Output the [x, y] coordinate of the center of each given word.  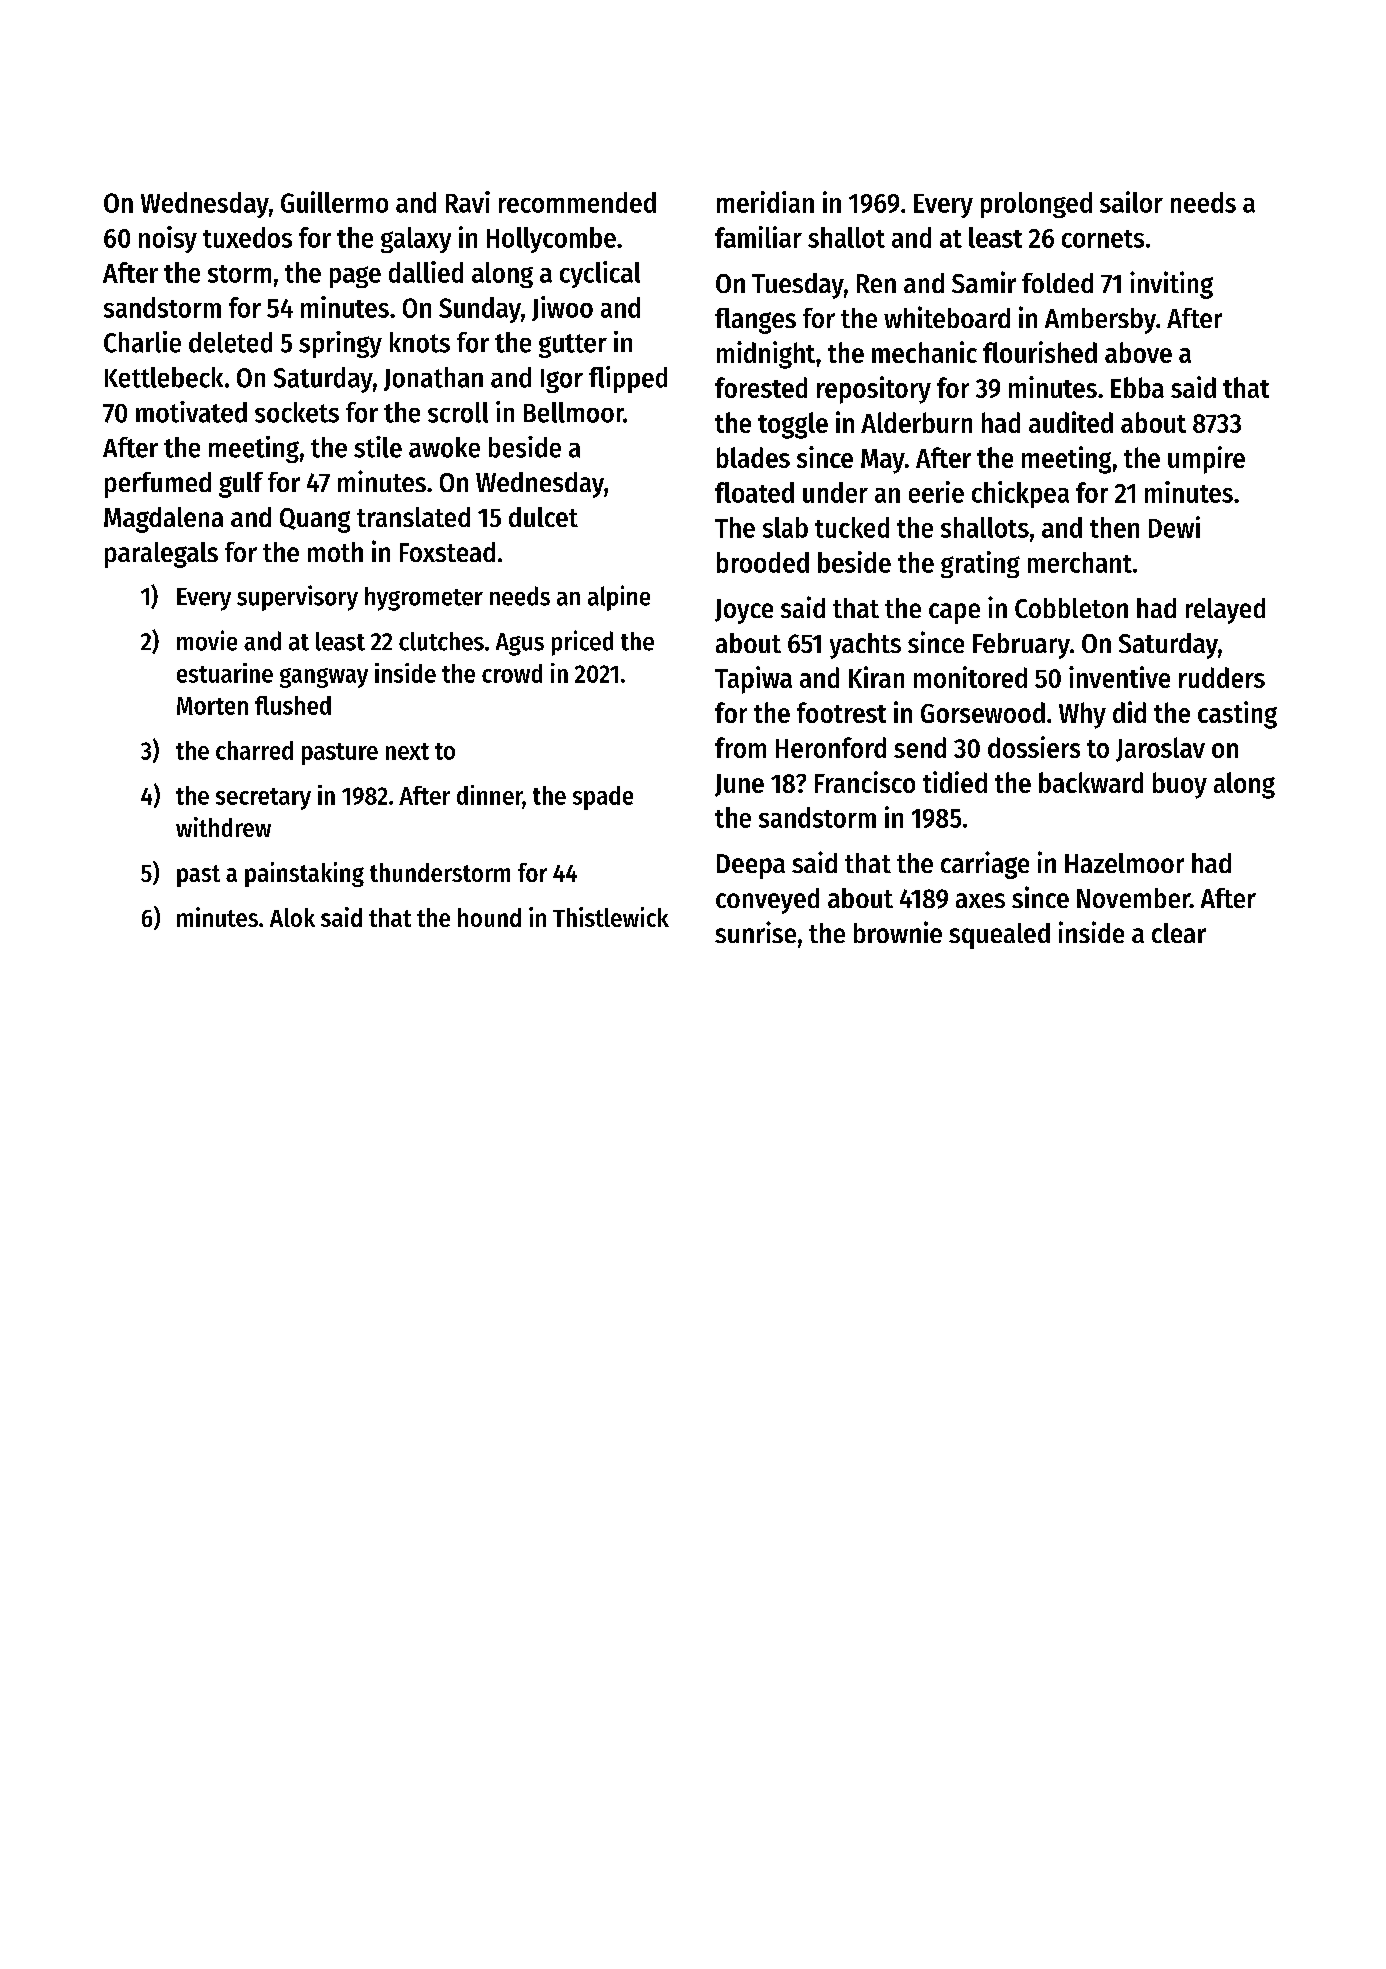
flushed [293, 705]
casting [1237, 715]
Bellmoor [574, 412]
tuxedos [247, 237]
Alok [292, 917]
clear [1179, 933]
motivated [191, 412]
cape [954, 613]
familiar [758, 237]
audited [1071, 422]
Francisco [865, 782]
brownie [898, 932]
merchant [1080, 562]
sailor [1131, 202]
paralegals [161, 555]
